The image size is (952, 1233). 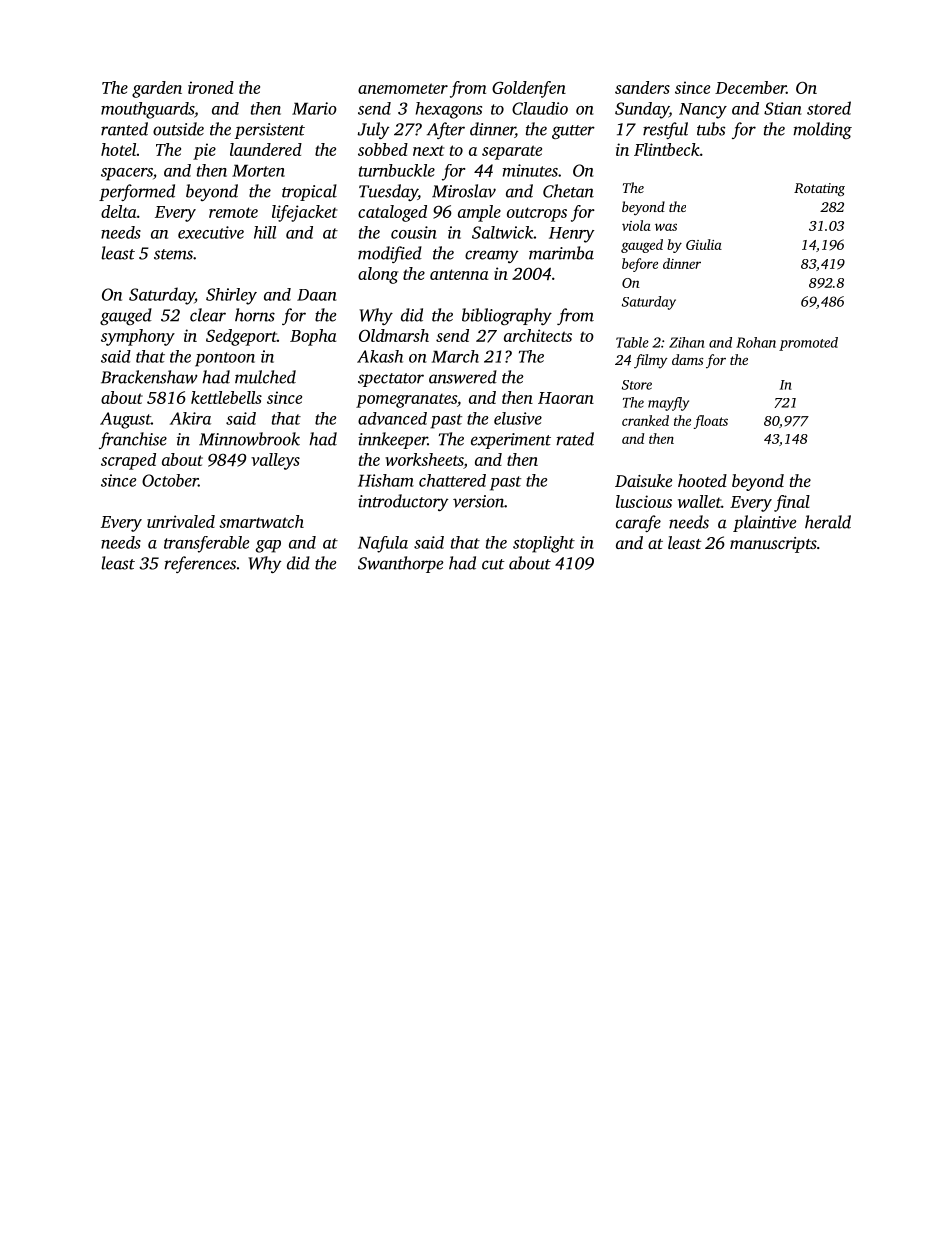 I want to click on tubs, so click(x=711, y=129).
